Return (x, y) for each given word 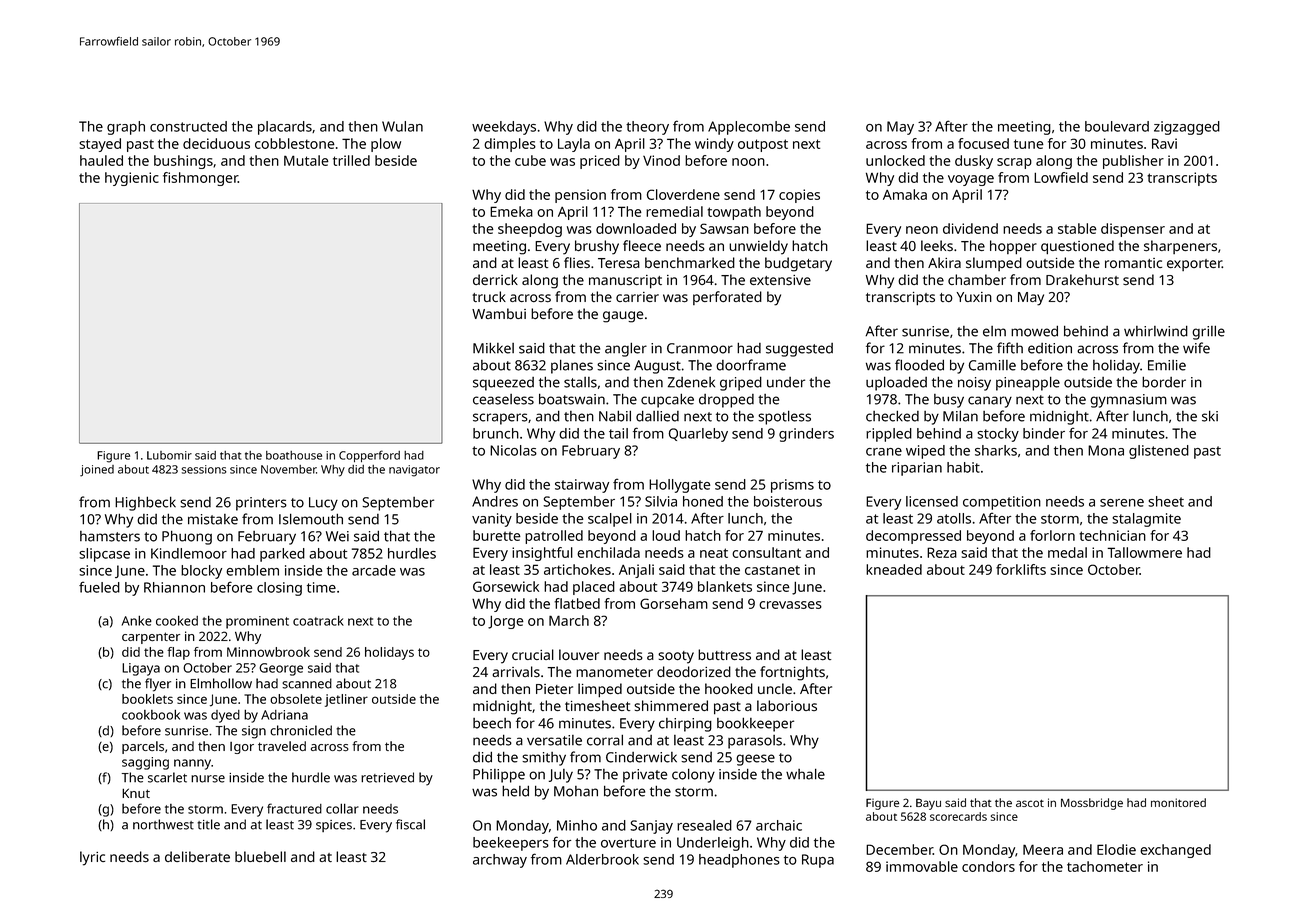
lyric (92, 858)
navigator (414, 471)
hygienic (132, 179)
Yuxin (974, 297)
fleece (642, 245)
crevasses (790, 605)
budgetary (798, 264)
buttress (724, 655)
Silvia (661, 501)
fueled (99, 587)
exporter (1194, 265)
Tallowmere (1144, 552)
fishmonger (200, 179)
